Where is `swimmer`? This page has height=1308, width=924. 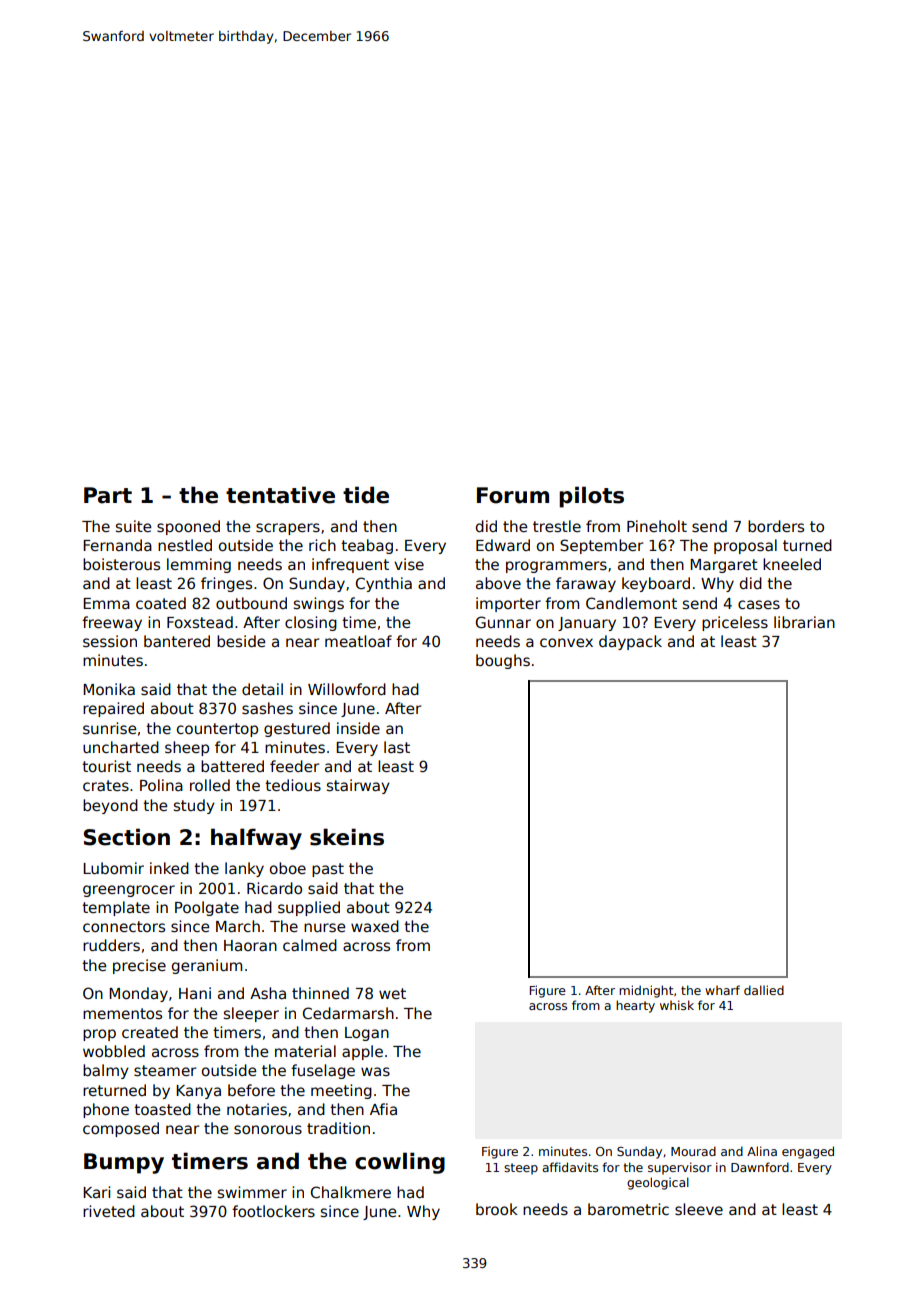
swimmer is located at coordinates (252, 1192).
